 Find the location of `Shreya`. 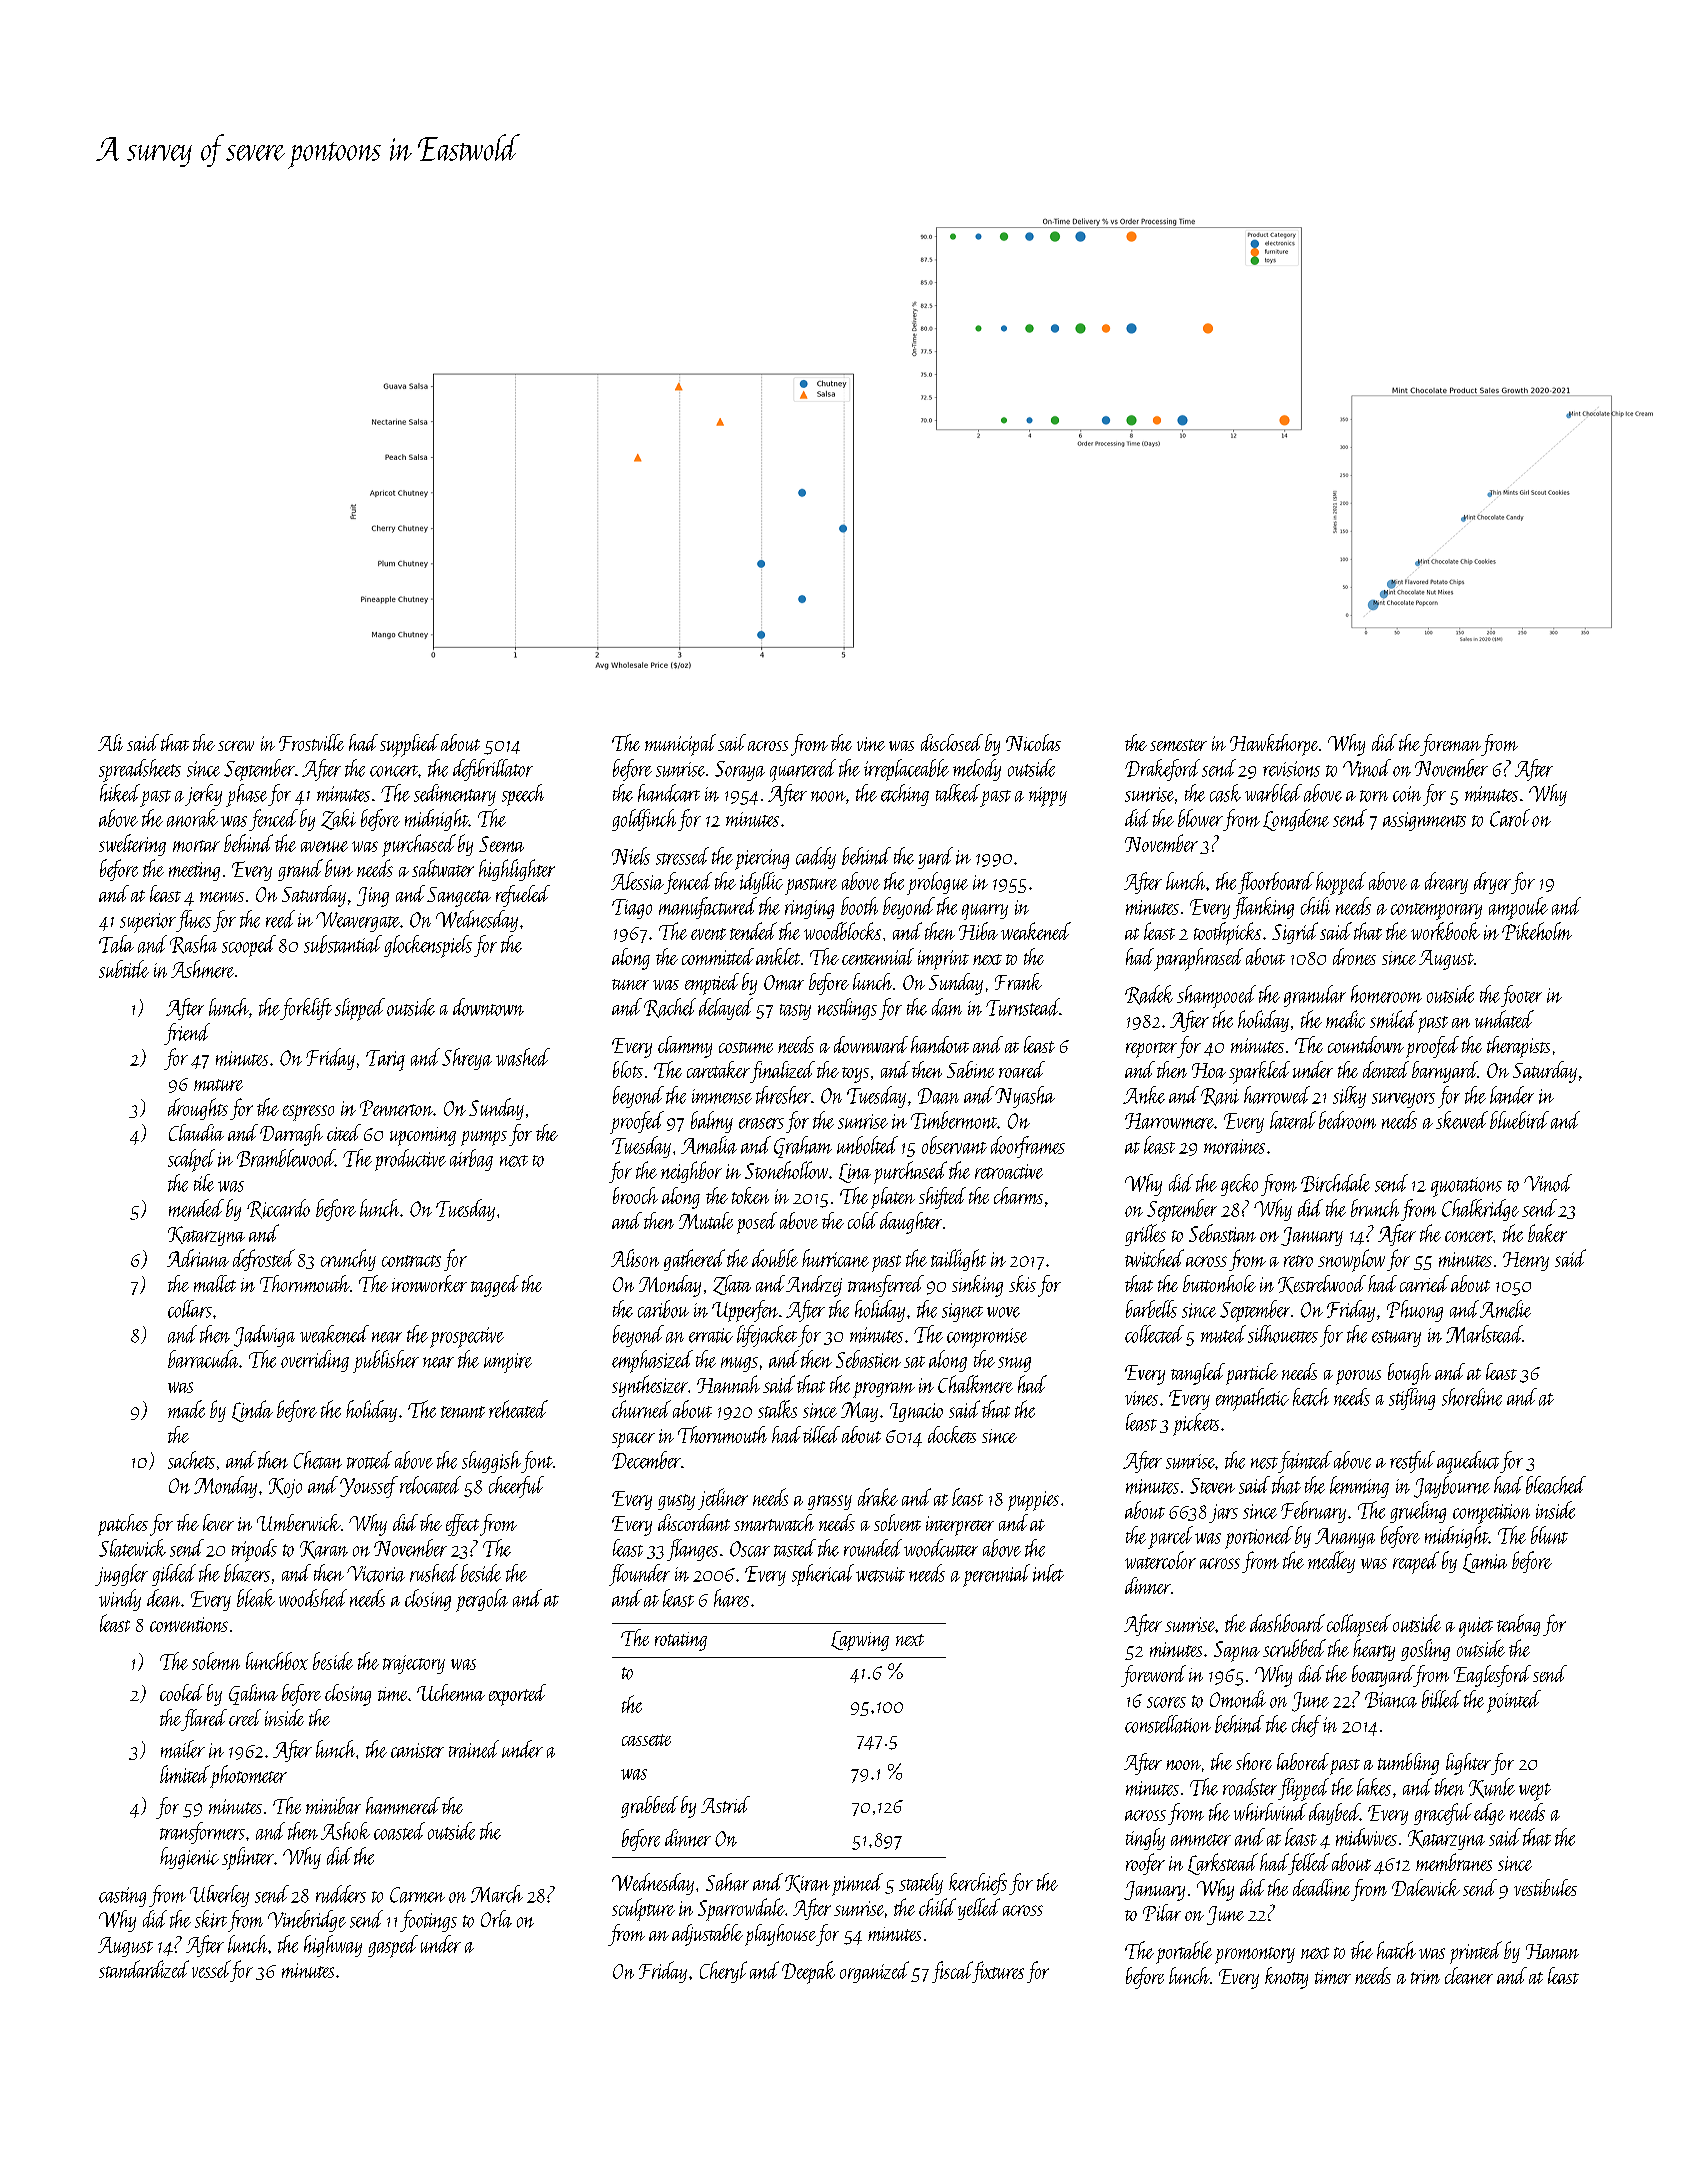

Shreya is located at coordinates (467, 1059).
